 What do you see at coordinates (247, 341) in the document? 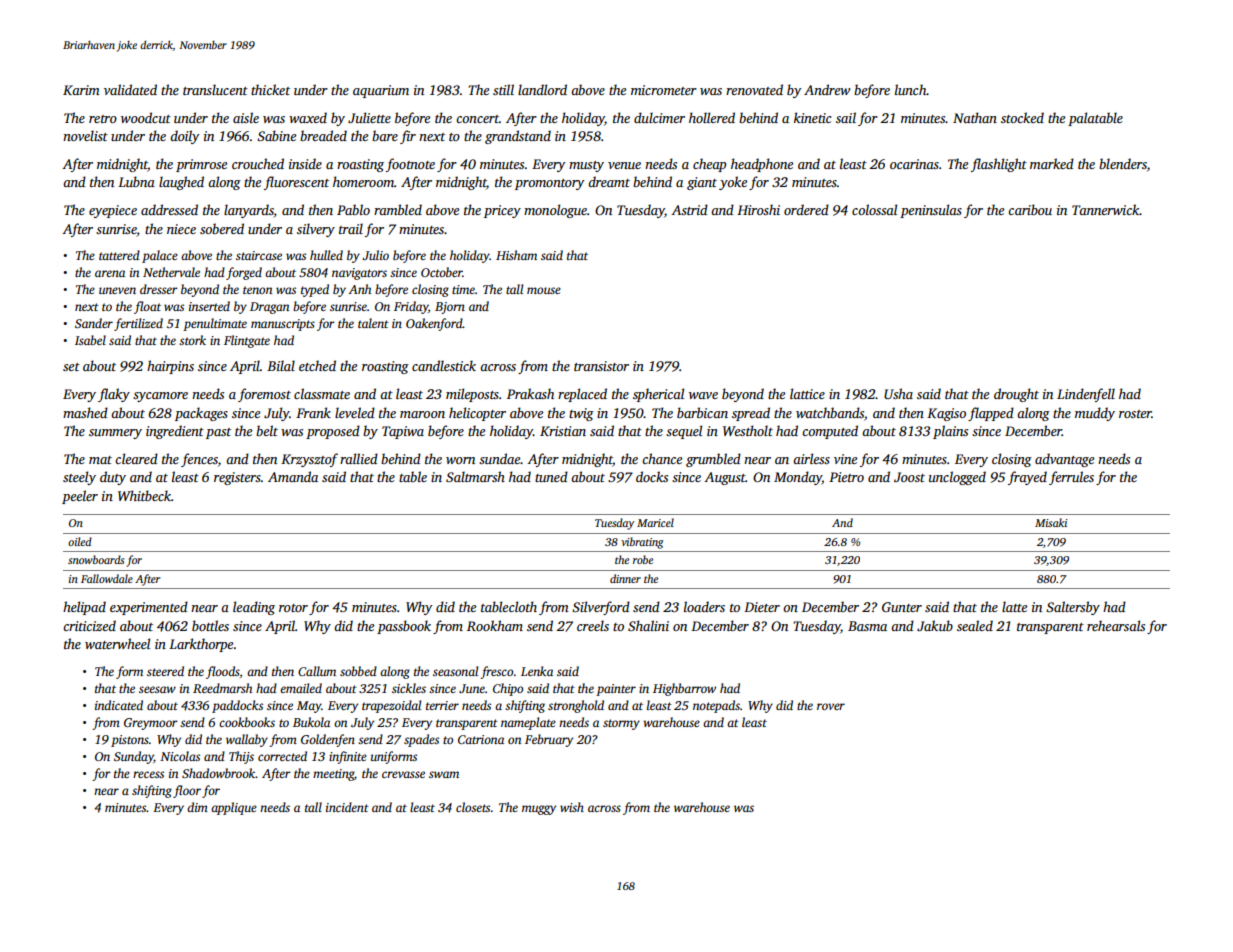
I see `Flintgate` at bounding box center [247, 341].
